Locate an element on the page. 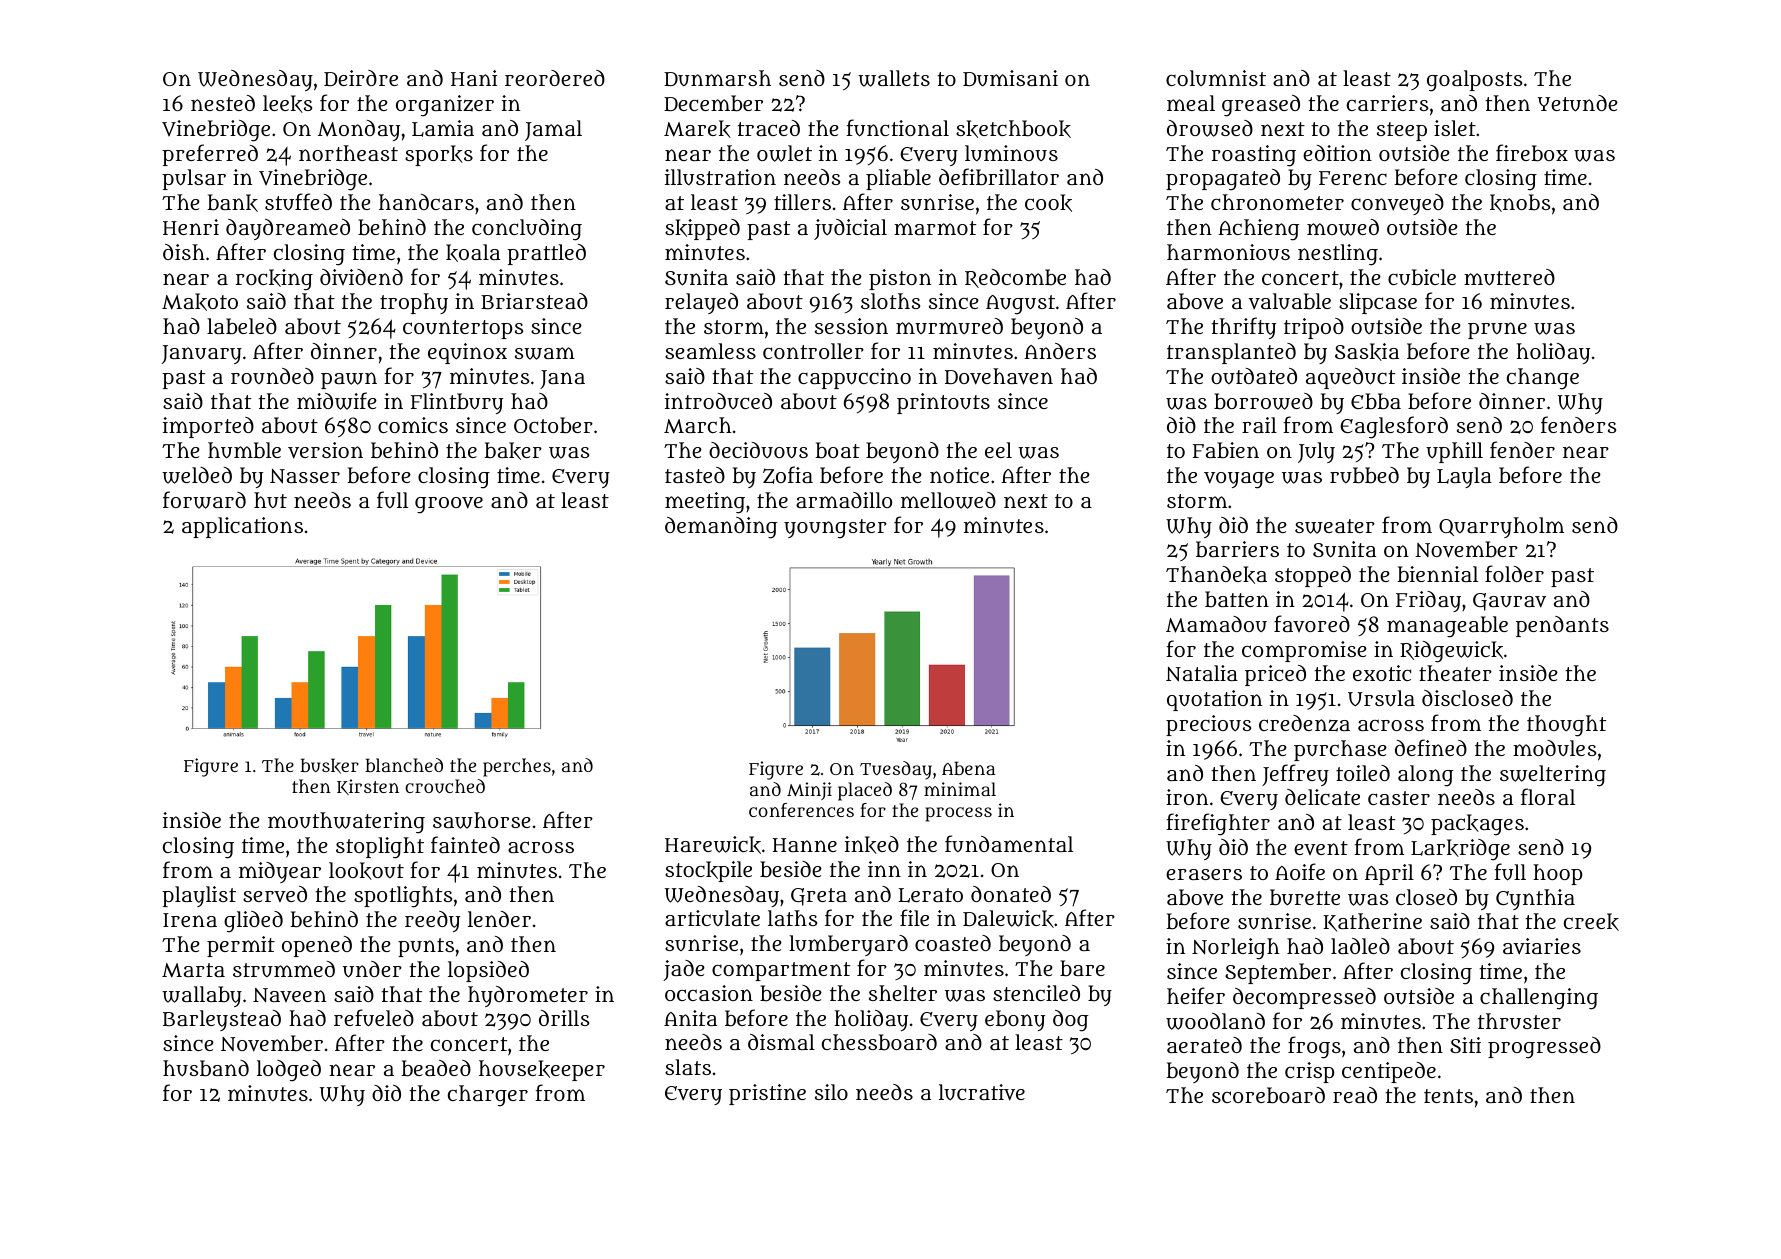 The height and width of the page is (1259, 1781). relayed is located at coordinates (701, 303).
